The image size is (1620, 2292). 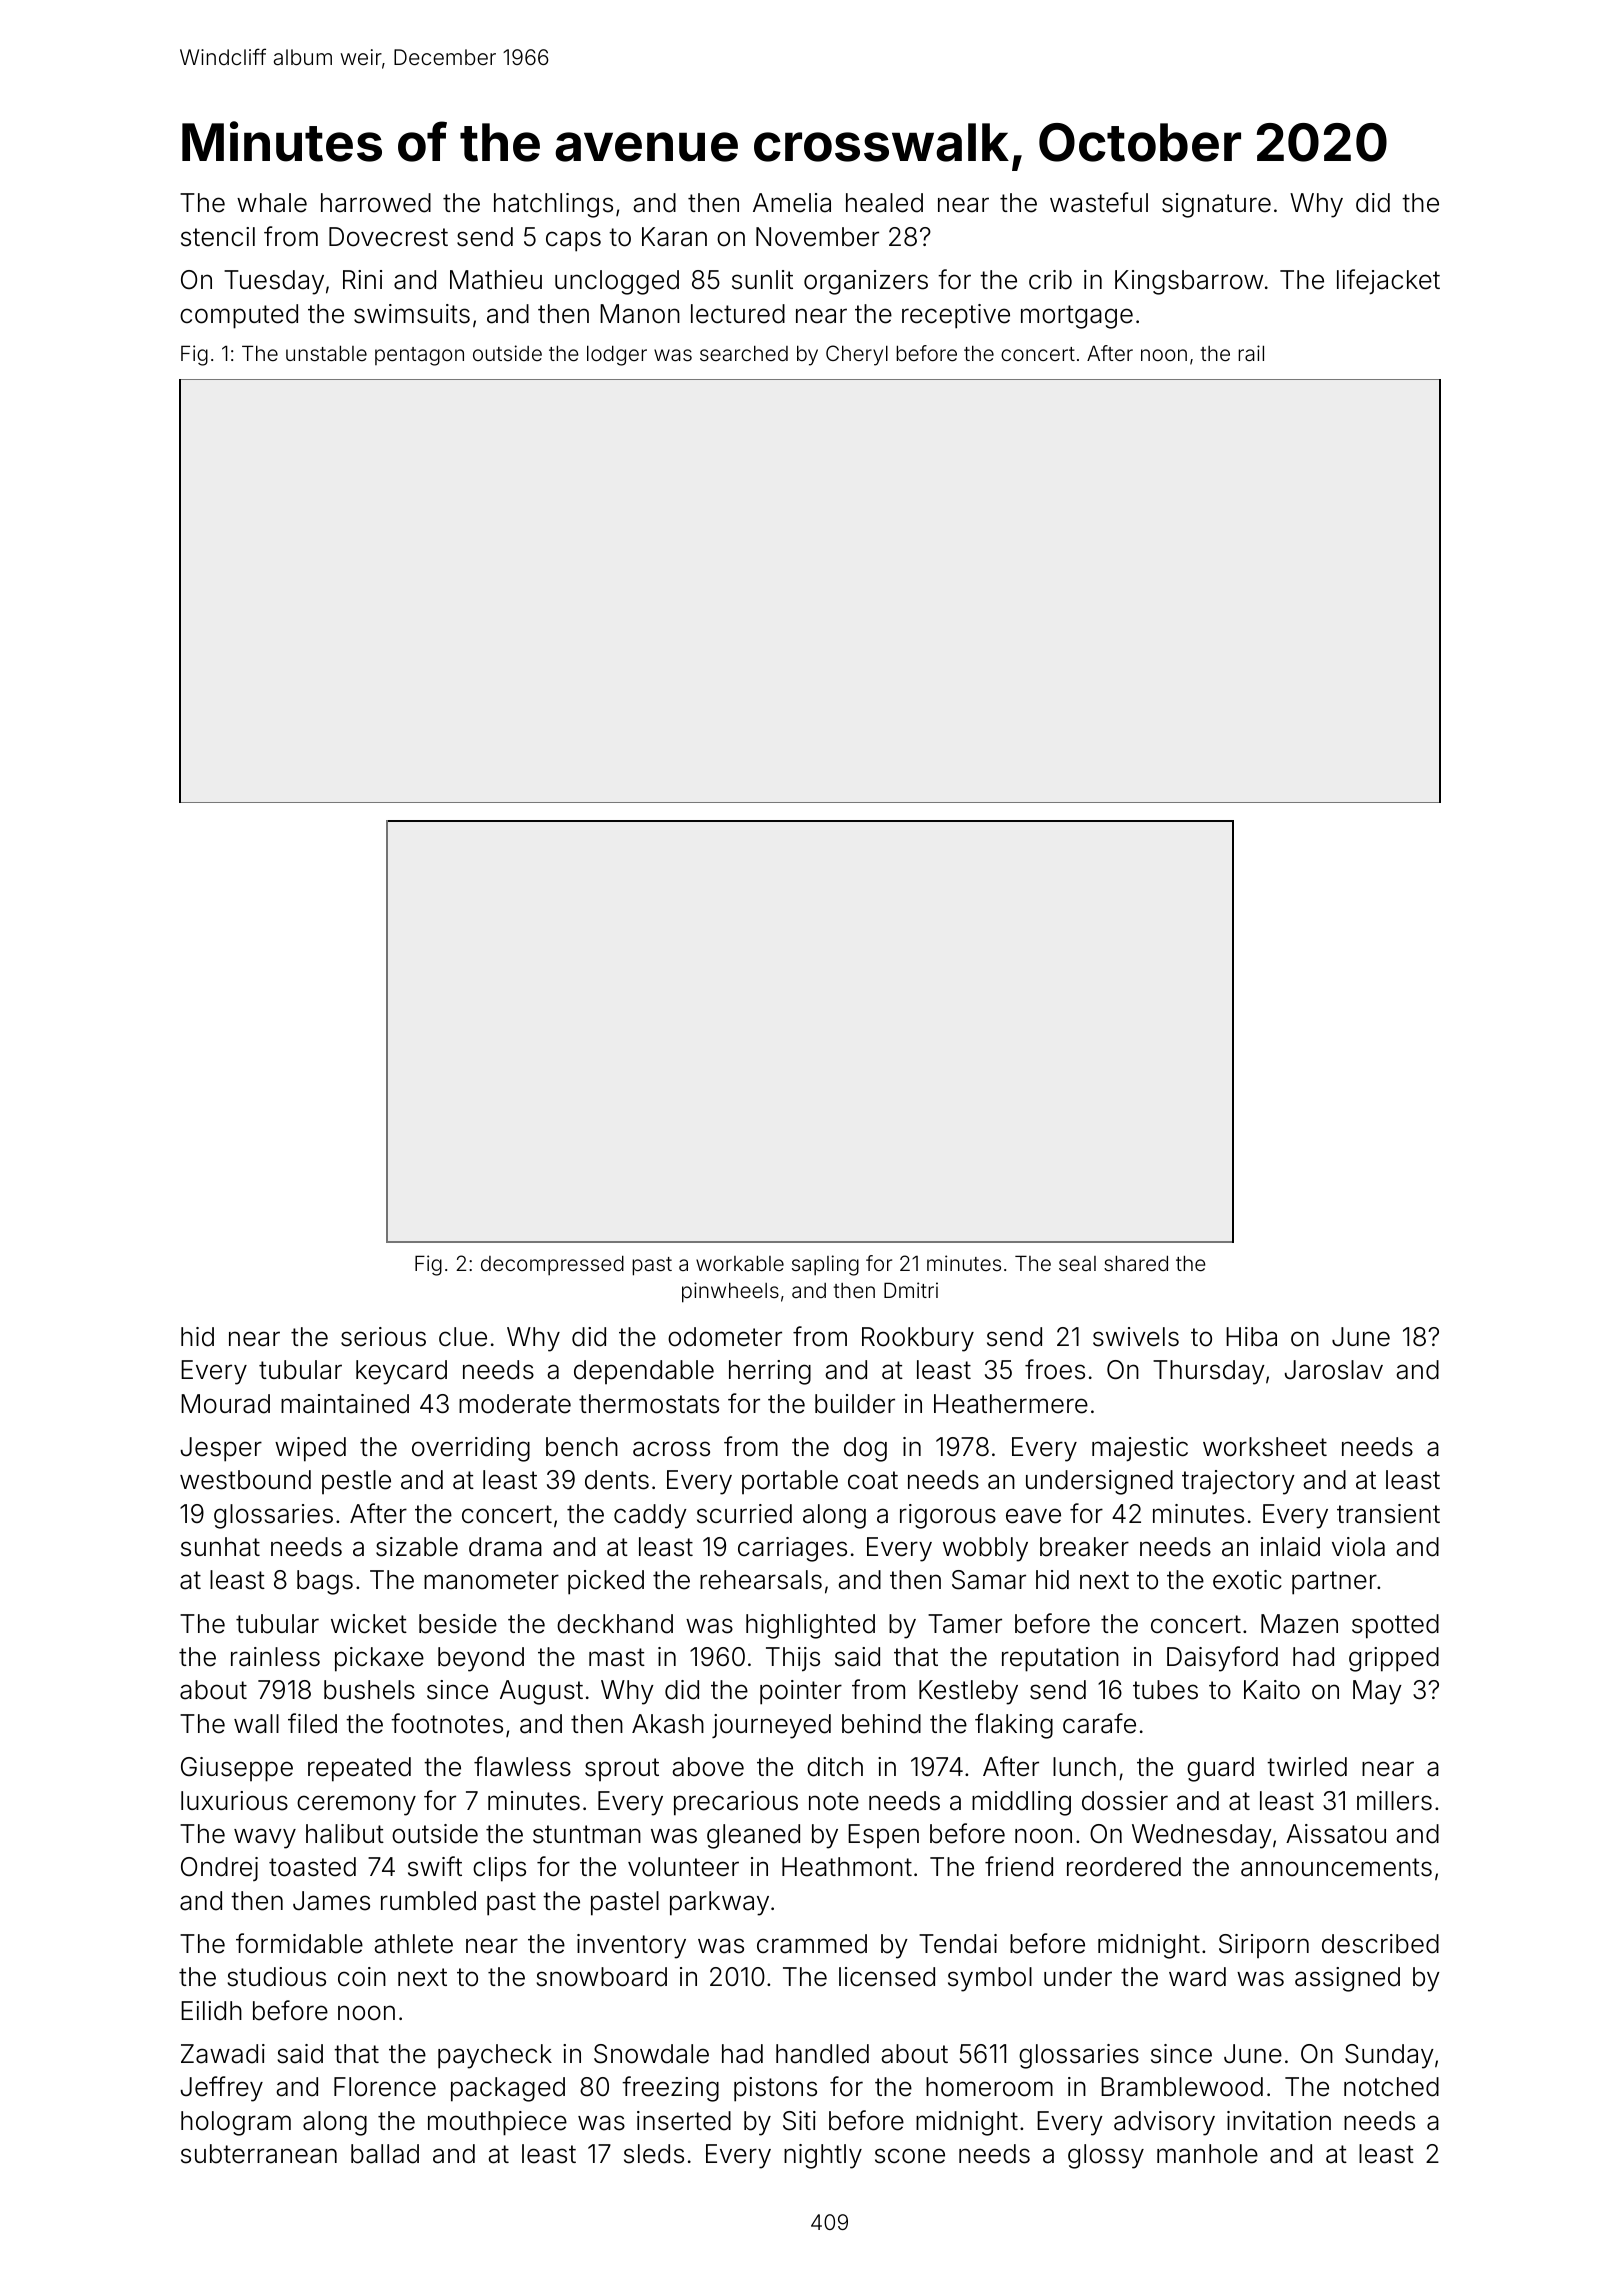 I want to click on volunteer, so click(x=683, y=1867).
